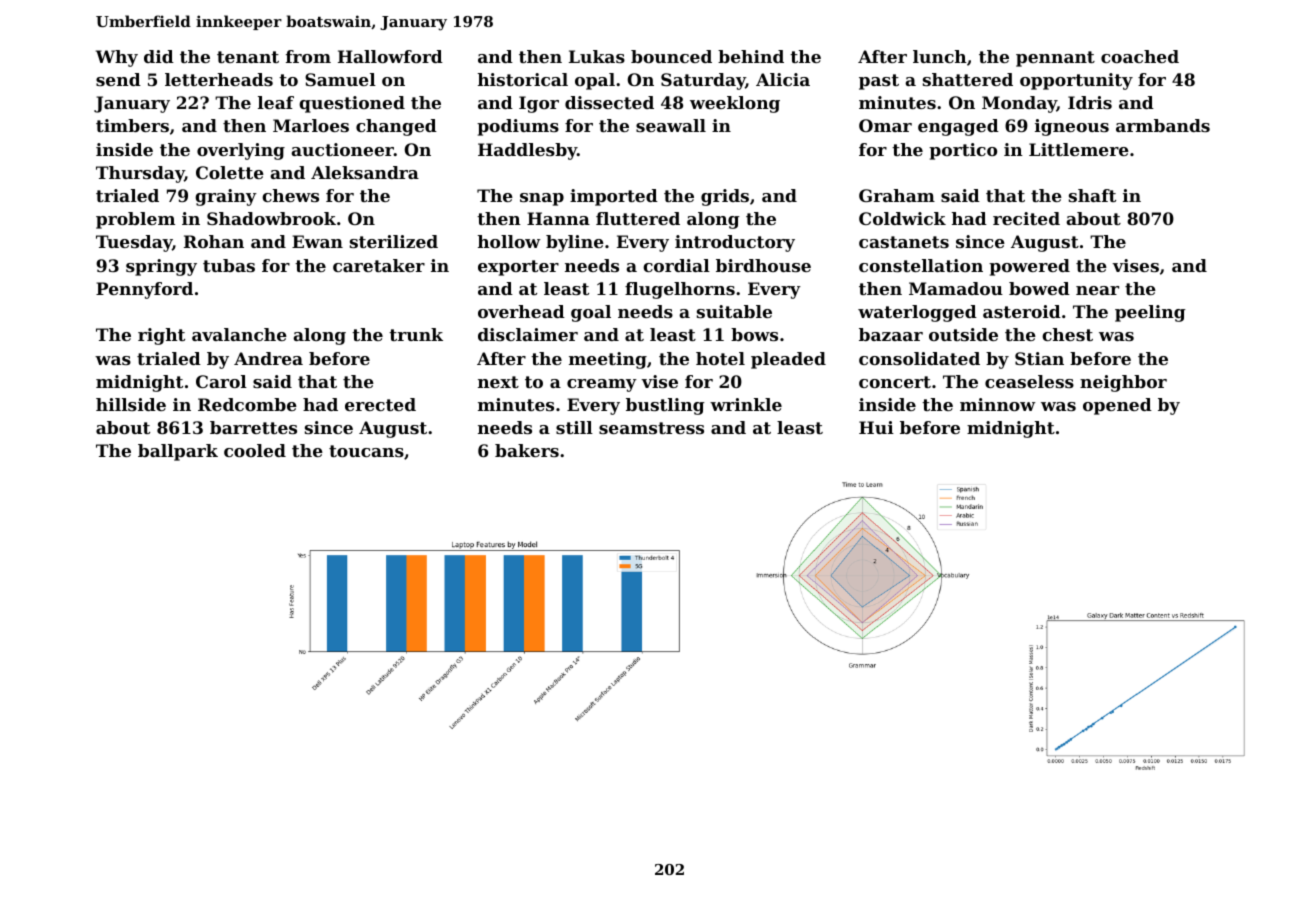 Image resolution: width=1308 pixels, height=924 pixels. Describe the element at coordinates (416, 334) in the screenshot. I see `trunk` at that location.
